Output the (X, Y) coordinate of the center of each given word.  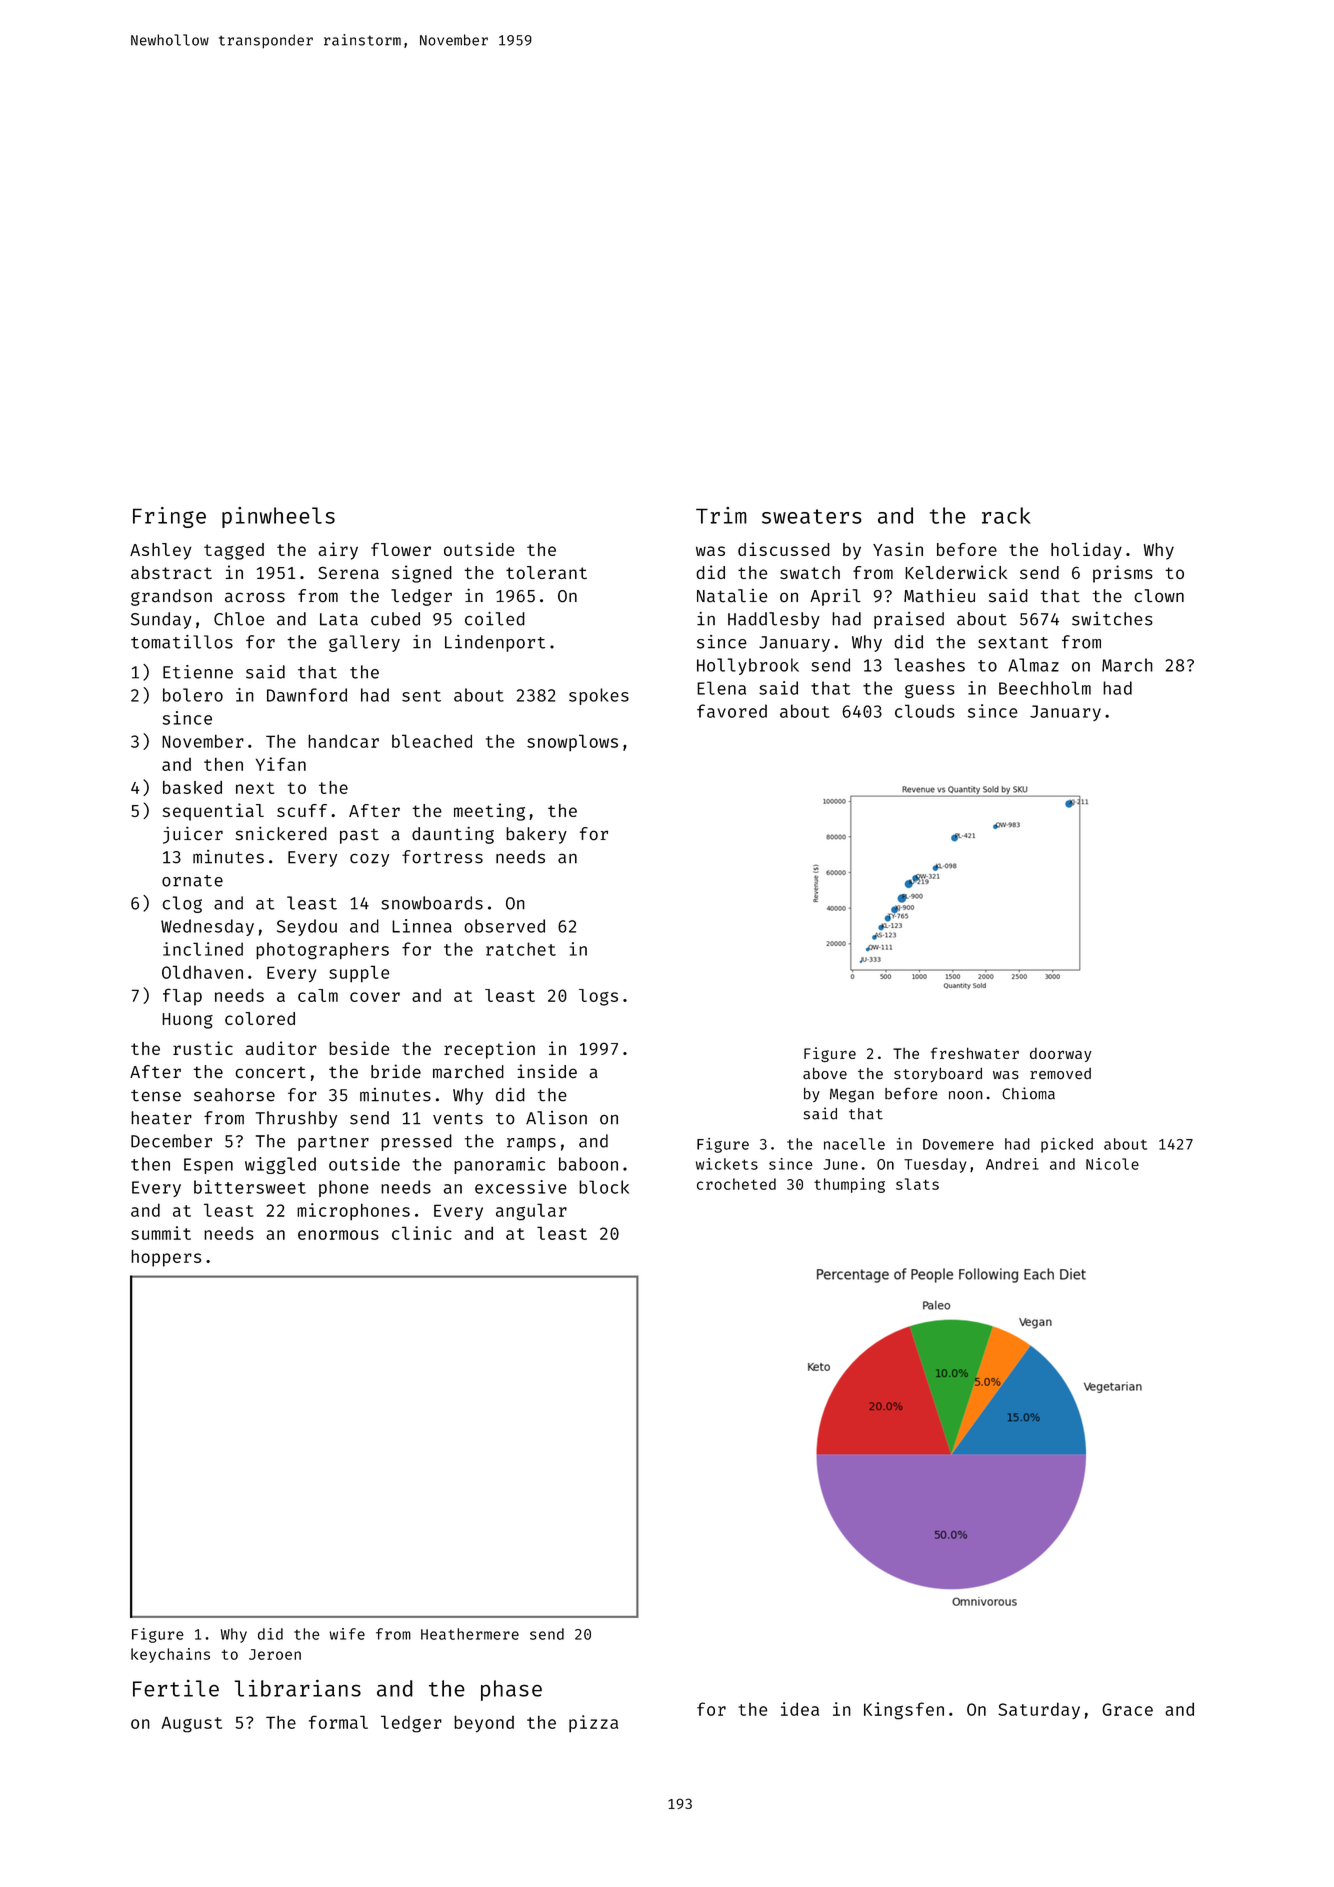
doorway (1061, 1055)
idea (800, 1709)
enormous (338, 1235)
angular (531, 1212)
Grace (1127, 1709)
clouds (924, 711)
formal (338, 1722)
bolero (193, 695)
